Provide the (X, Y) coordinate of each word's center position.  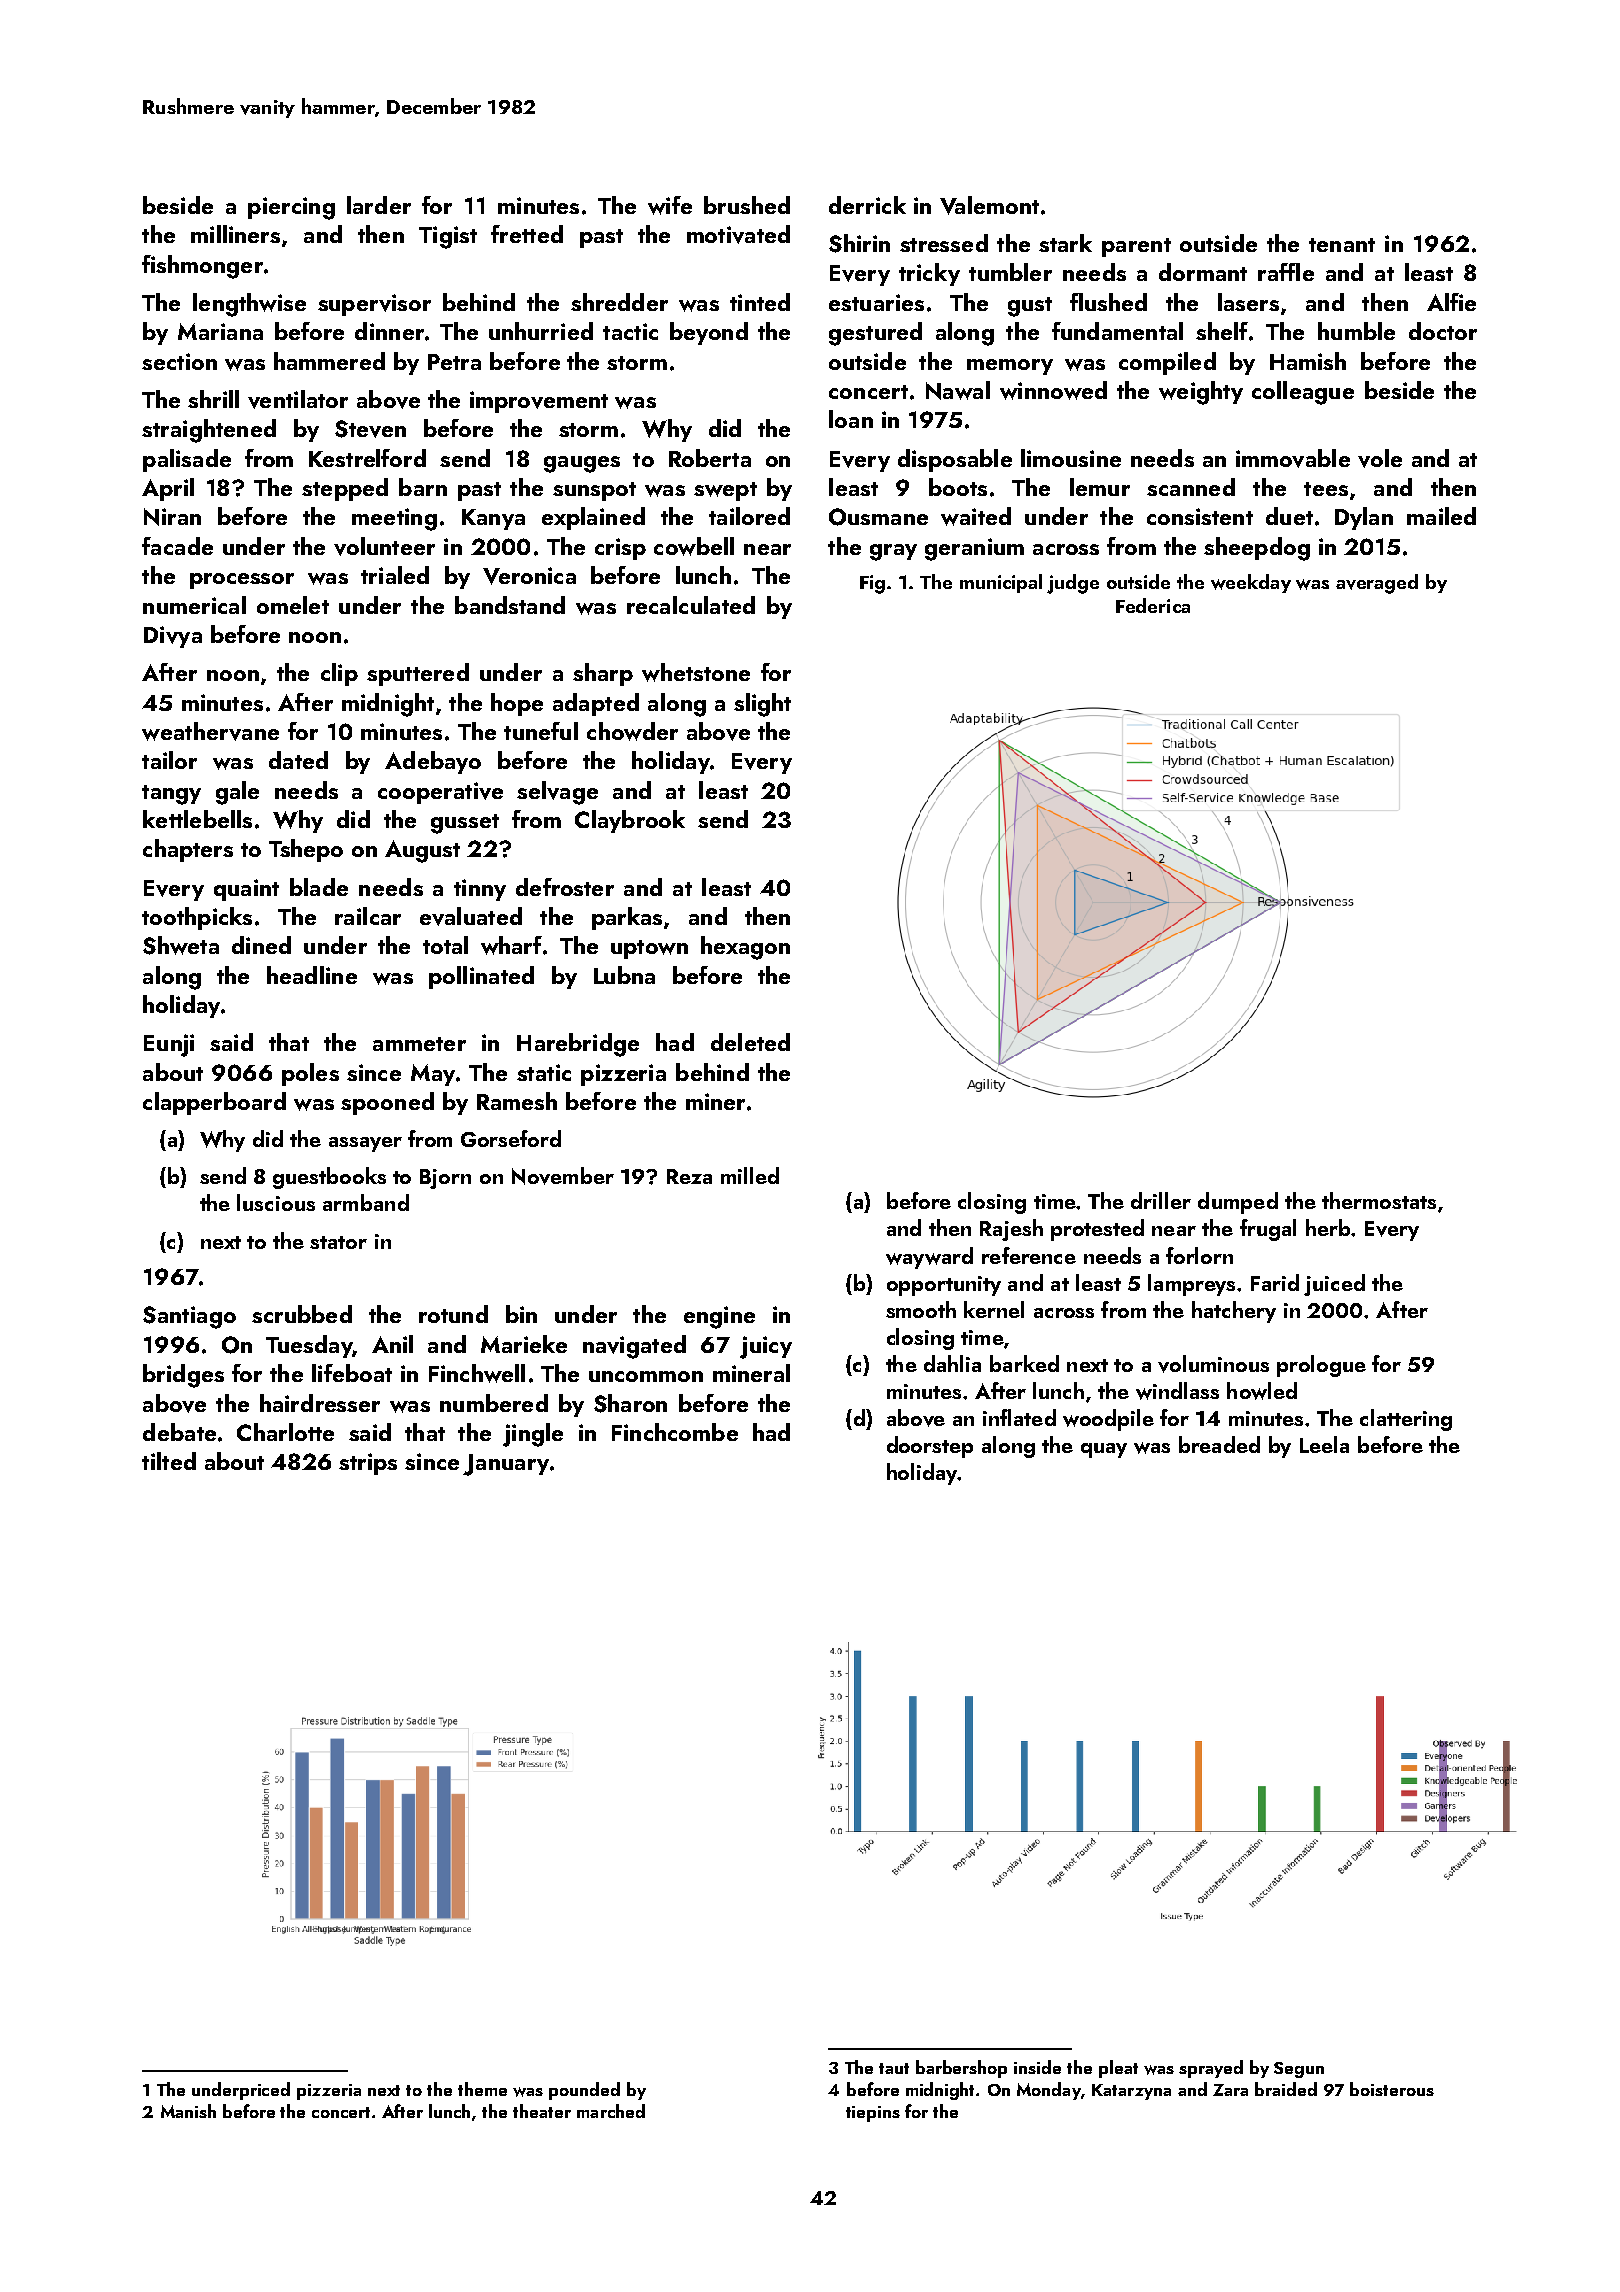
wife (670, 205)
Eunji (169, 1045)
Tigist (448, 237)
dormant (1203, 272)
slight (762, 705)
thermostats (1379, 1200)
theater (542, 2111)
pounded (584, 2091)
